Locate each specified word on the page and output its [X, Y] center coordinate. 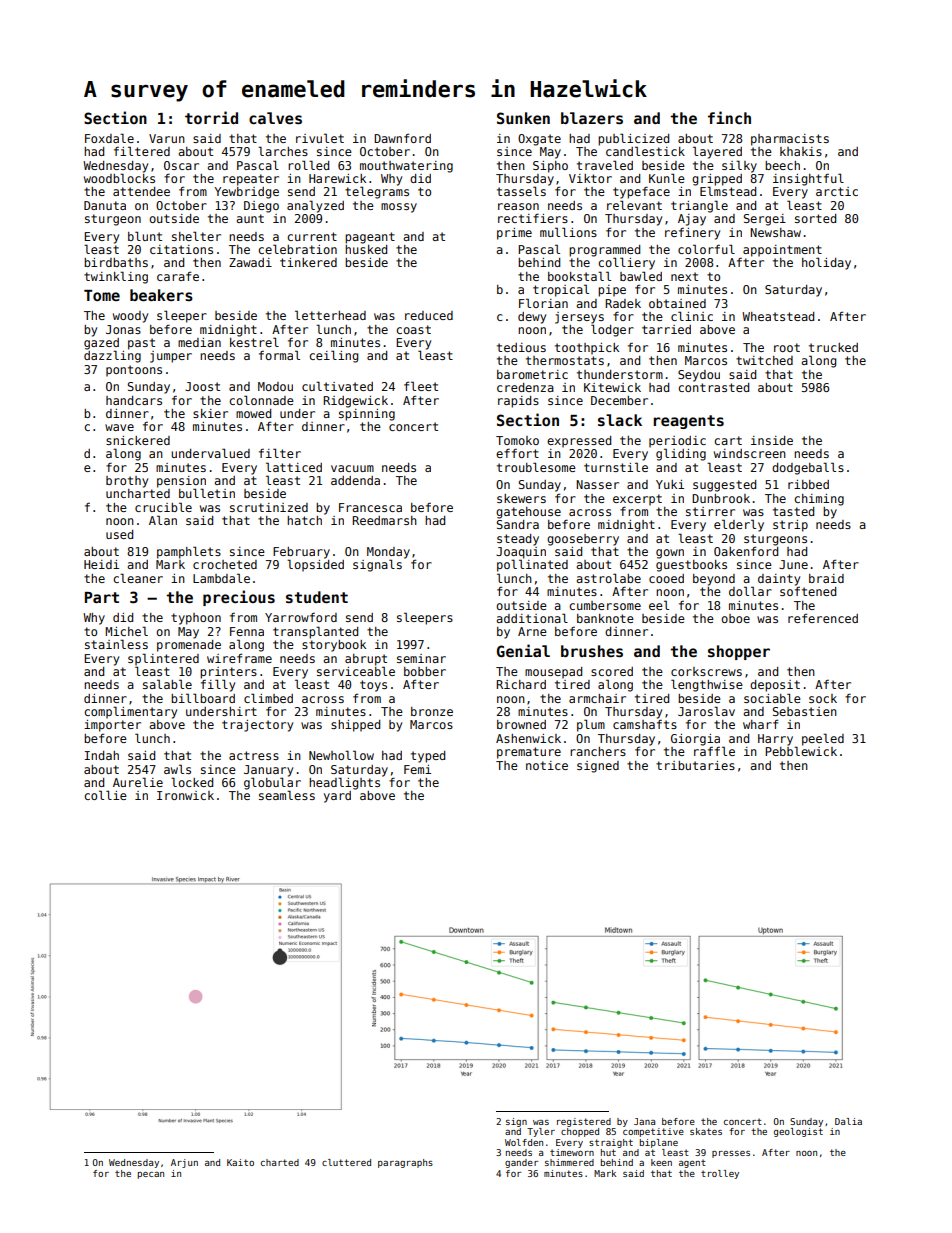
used [119, 534]
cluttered [346, 1162]
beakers [161, 295]
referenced [823, 618]
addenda [355, 480]
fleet [421, 386]
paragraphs [405, 1163]
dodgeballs [808, 468]
